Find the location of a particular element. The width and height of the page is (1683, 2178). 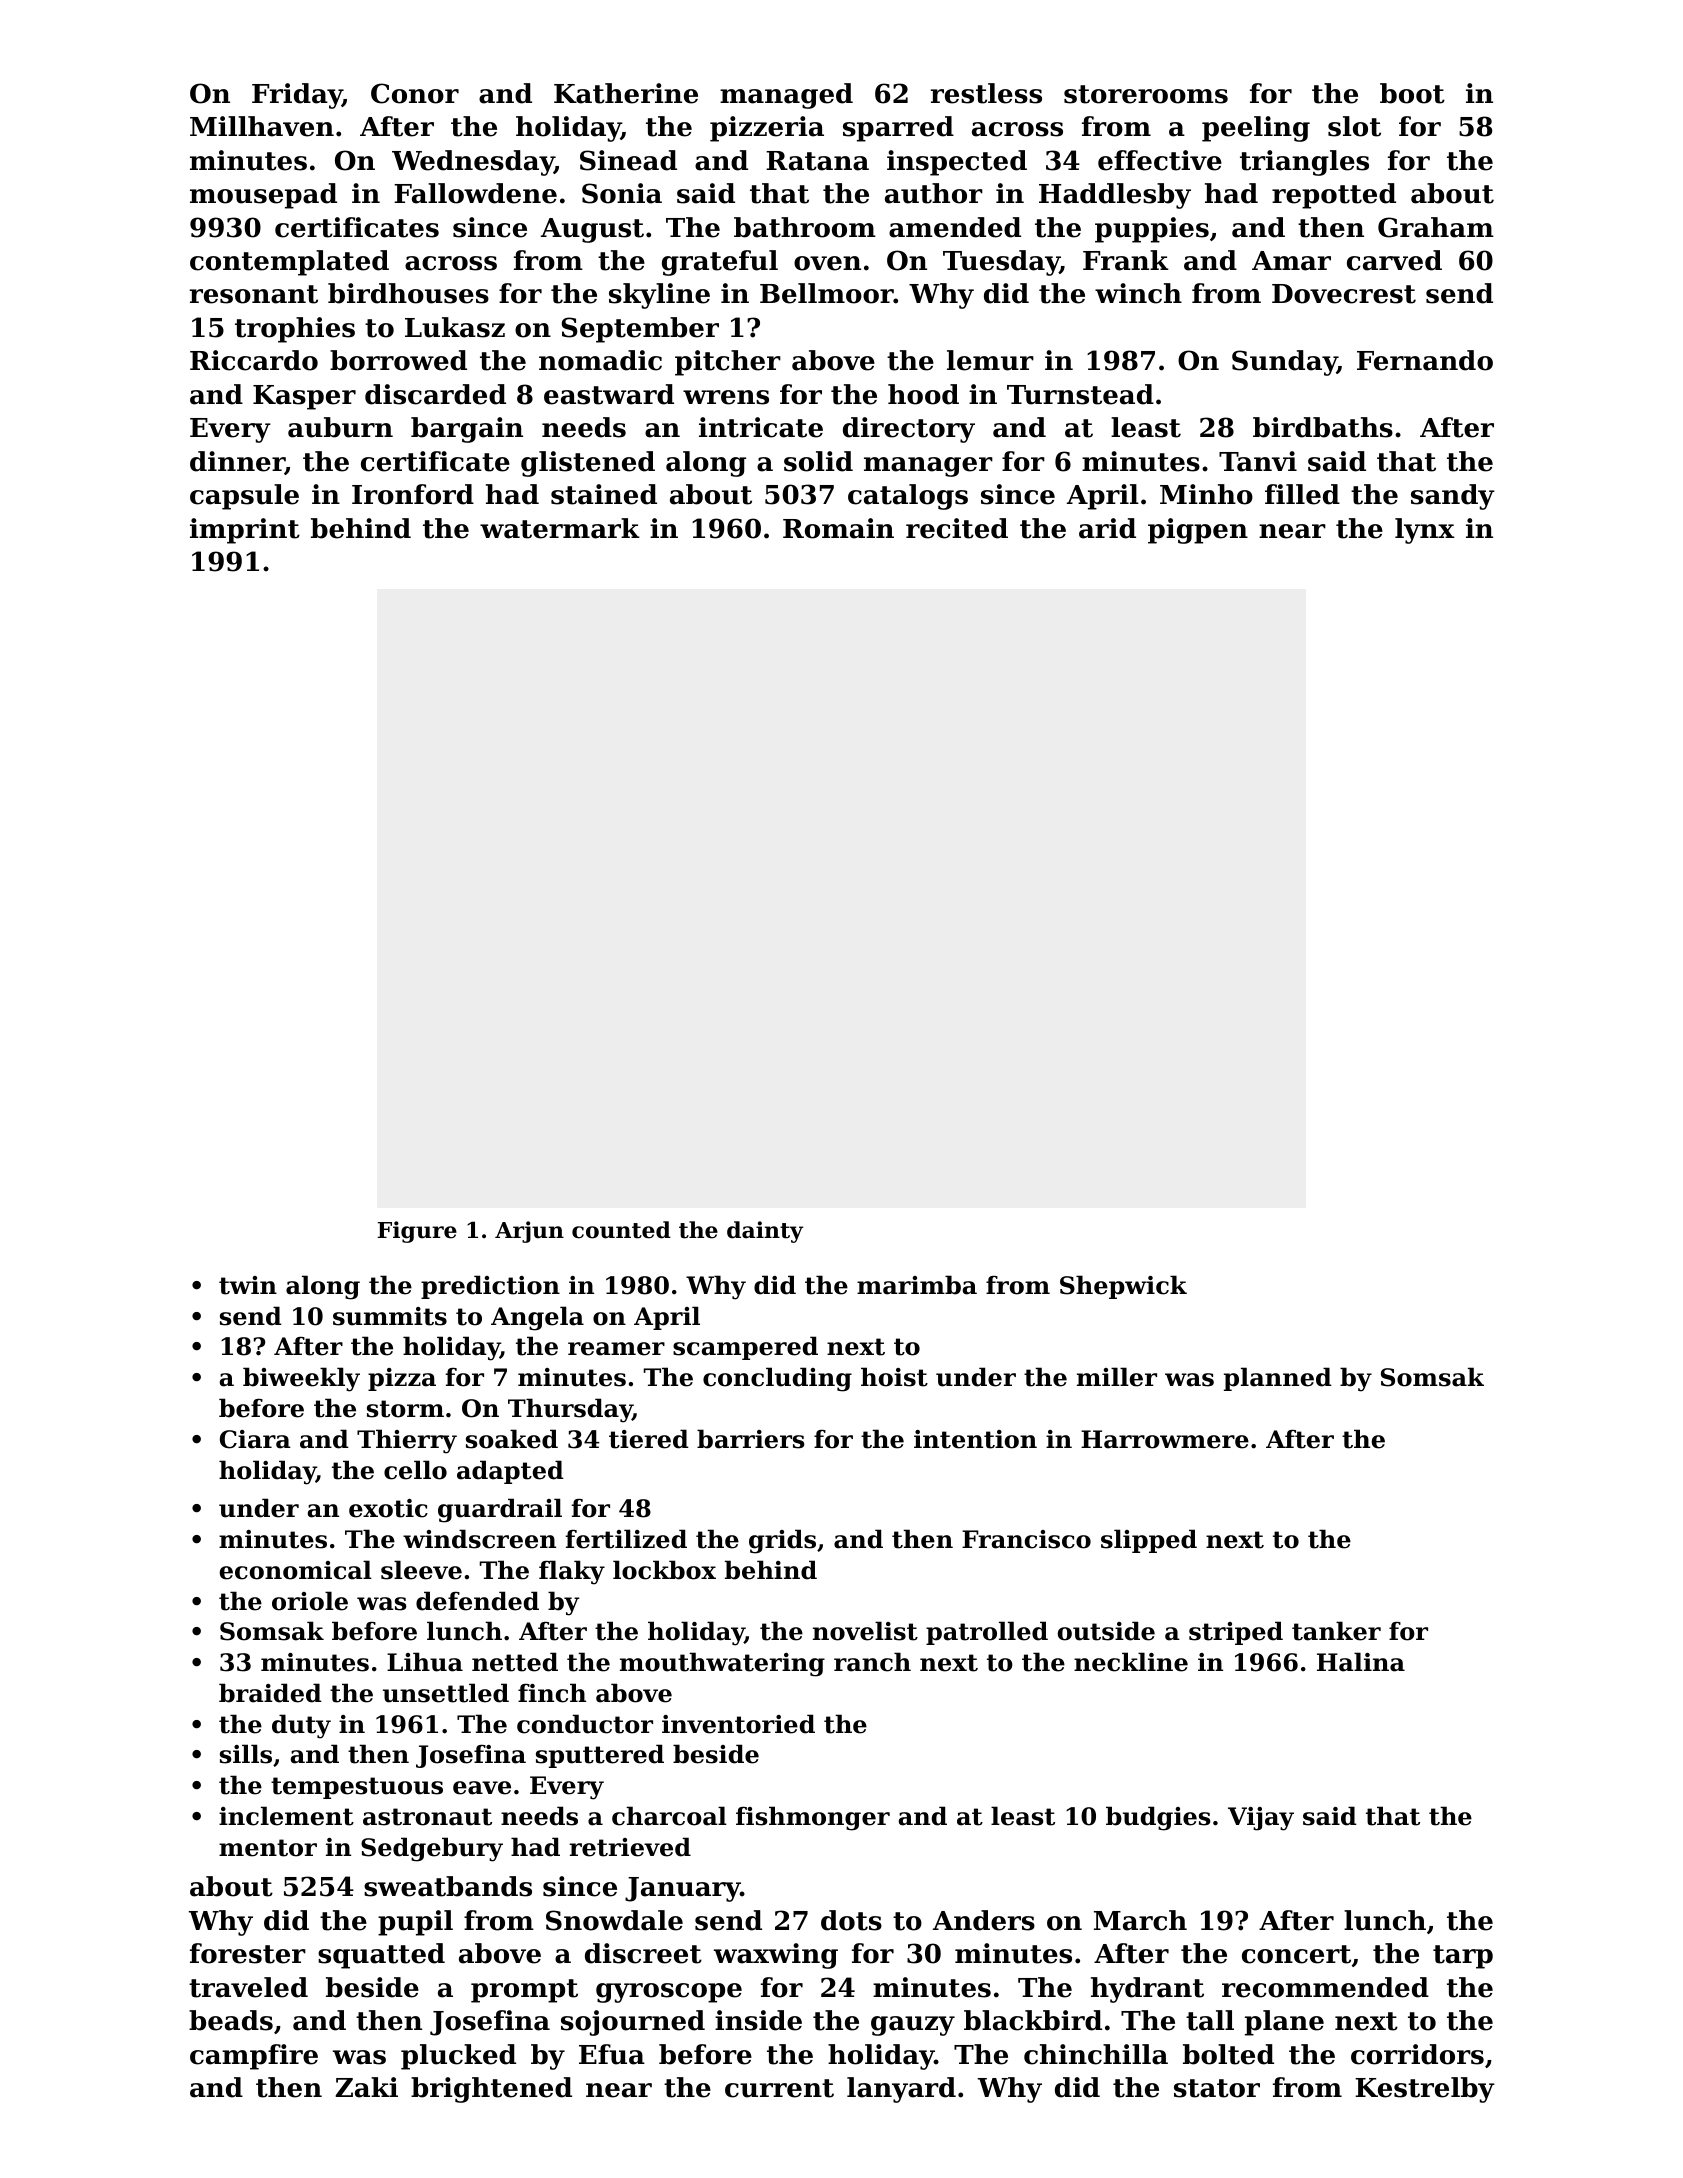

Shepwick is located at coordinates (1123, 1287).
